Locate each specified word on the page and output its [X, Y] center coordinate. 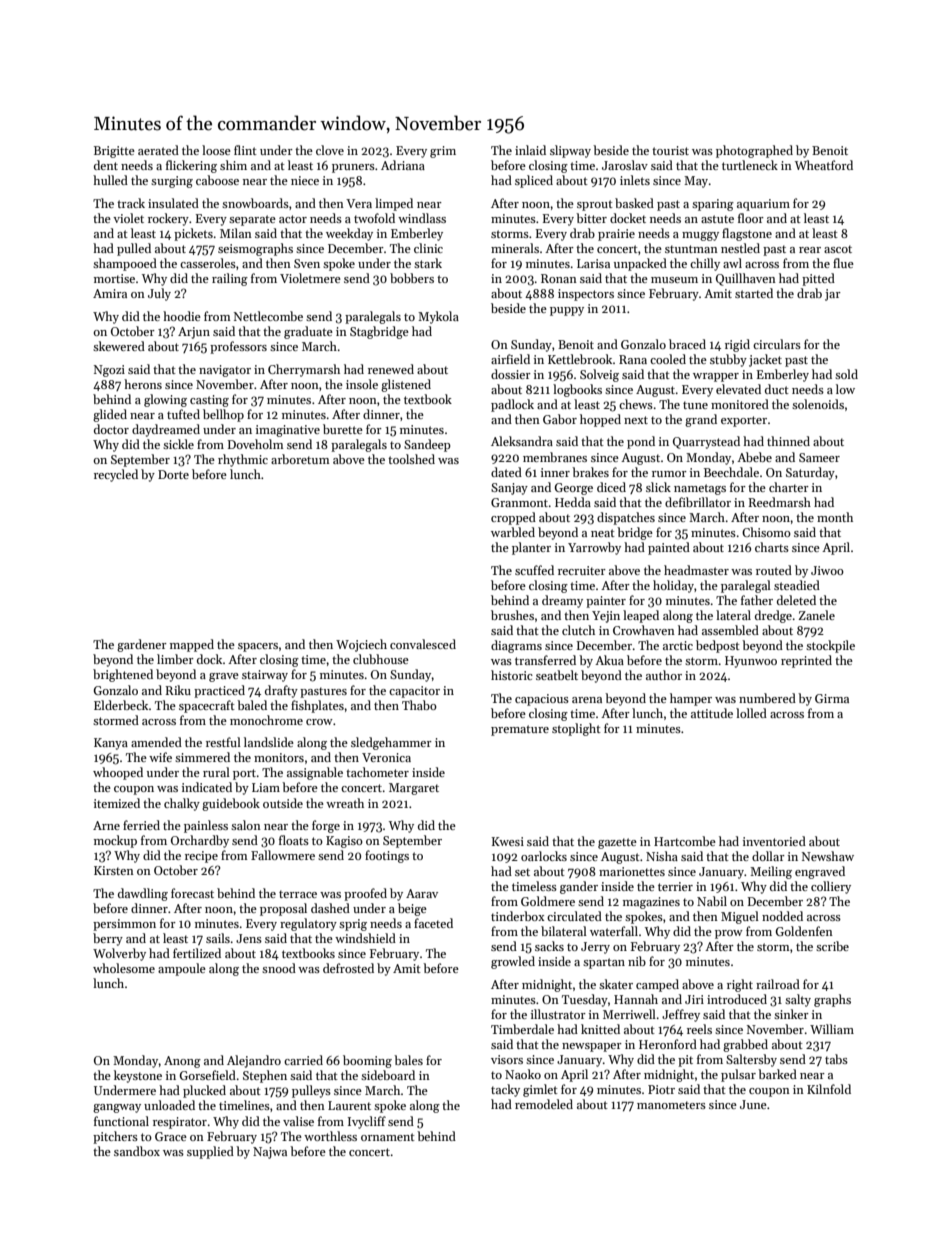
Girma [832, 698]
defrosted [348, 968]
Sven [307, 263]
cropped [513, 518]
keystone [138, 1076]
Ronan [559, 278]
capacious [542, 700]
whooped [118, 773]
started [754, 293]
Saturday [810, 473]
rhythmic [243, 460]
